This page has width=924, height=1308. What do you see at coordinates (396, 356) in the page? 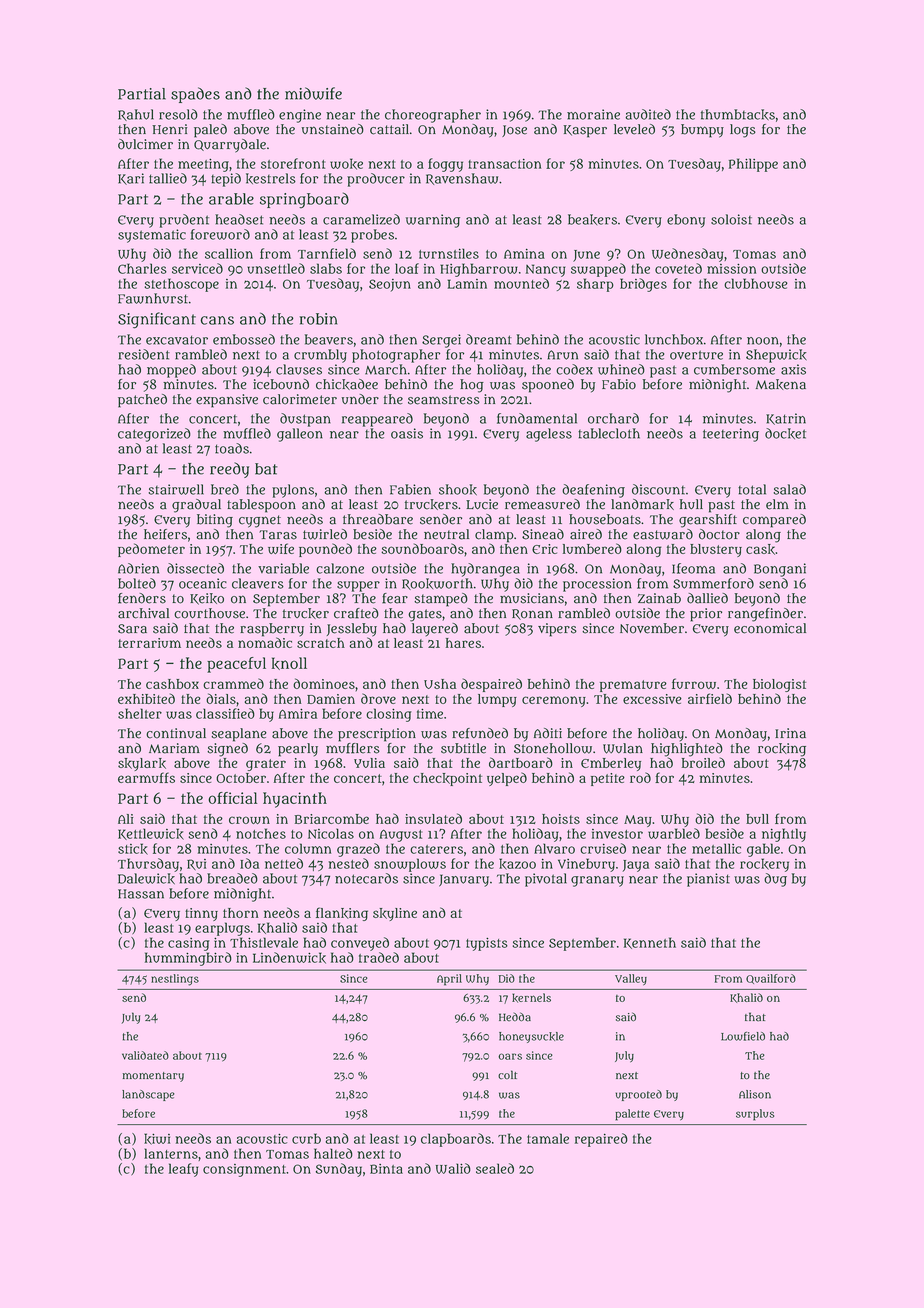
I see `photographer` at bounding box center [396, 356].
